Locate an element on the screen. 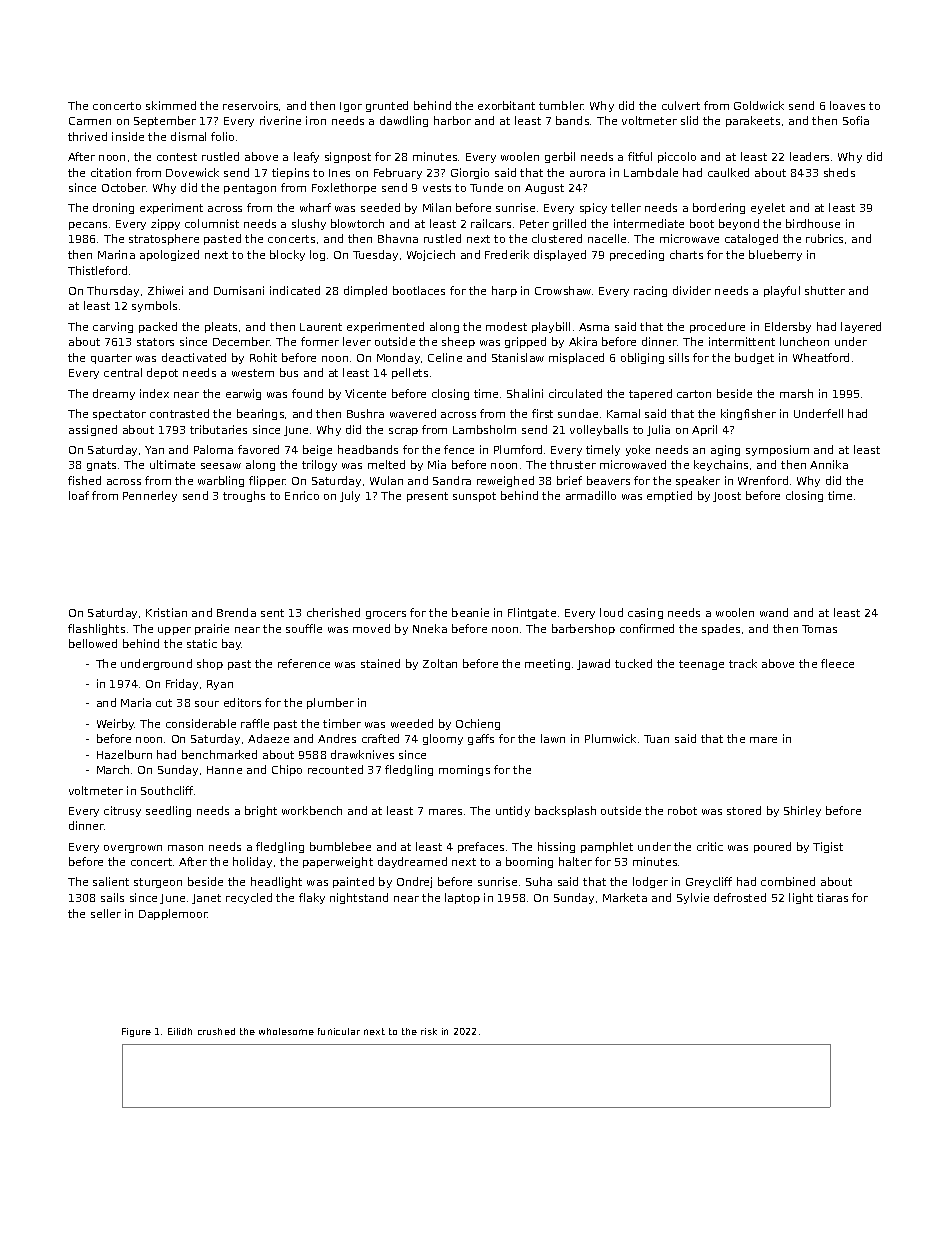 The image size is (952, 1233). reservoirs is located at coordinates (250, 105).
